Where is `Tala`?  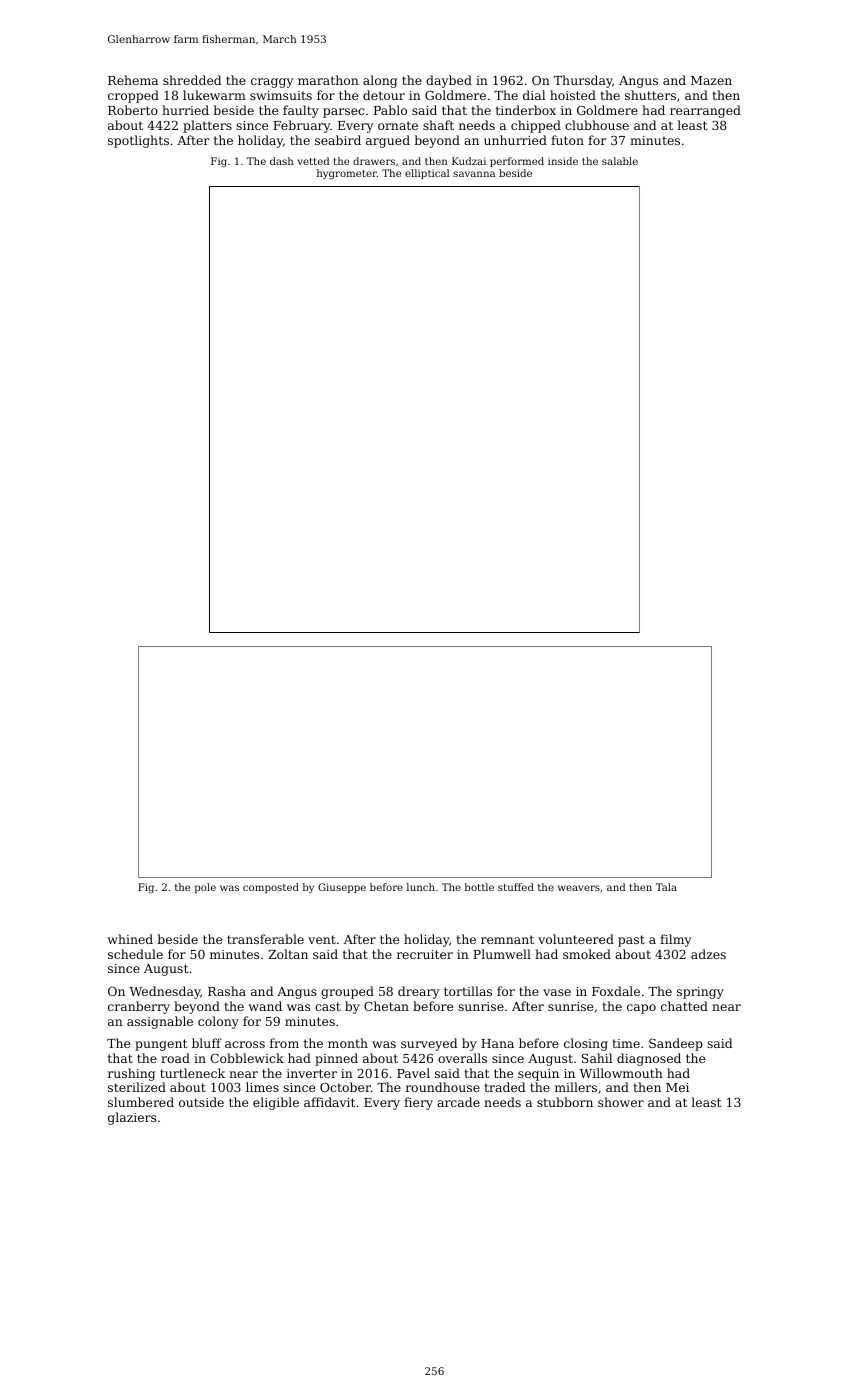 Tala is located at coordinates (666, 887).
